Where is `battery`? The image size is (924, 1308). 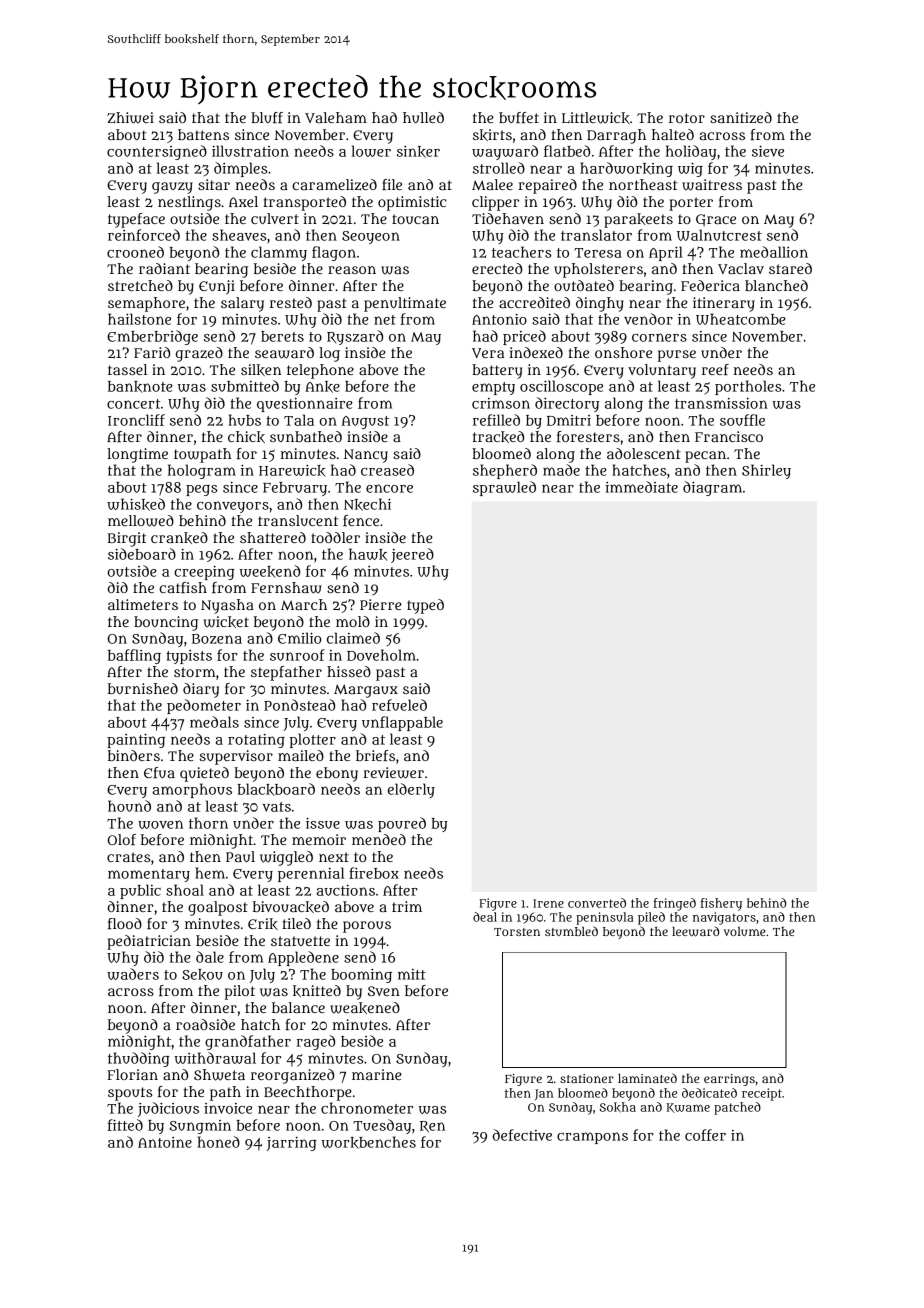 battery is located at coordinates (497, 371).
